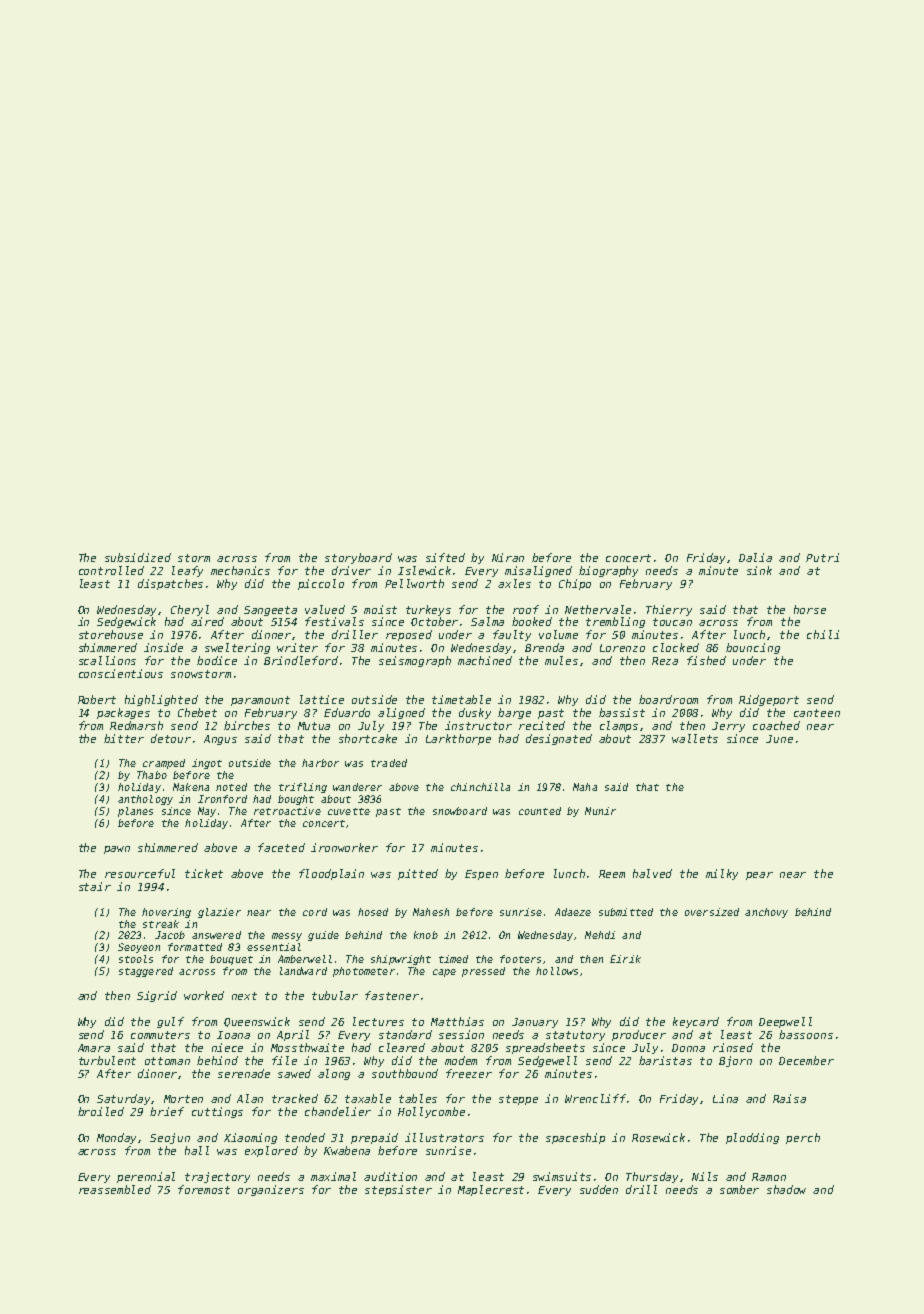 Image resolution: width=924 pixels, height=1314 pixels. What do you see at coordinates (95, 886) in the screenshot?
I see `stair` at bounding box center [95, 886].
